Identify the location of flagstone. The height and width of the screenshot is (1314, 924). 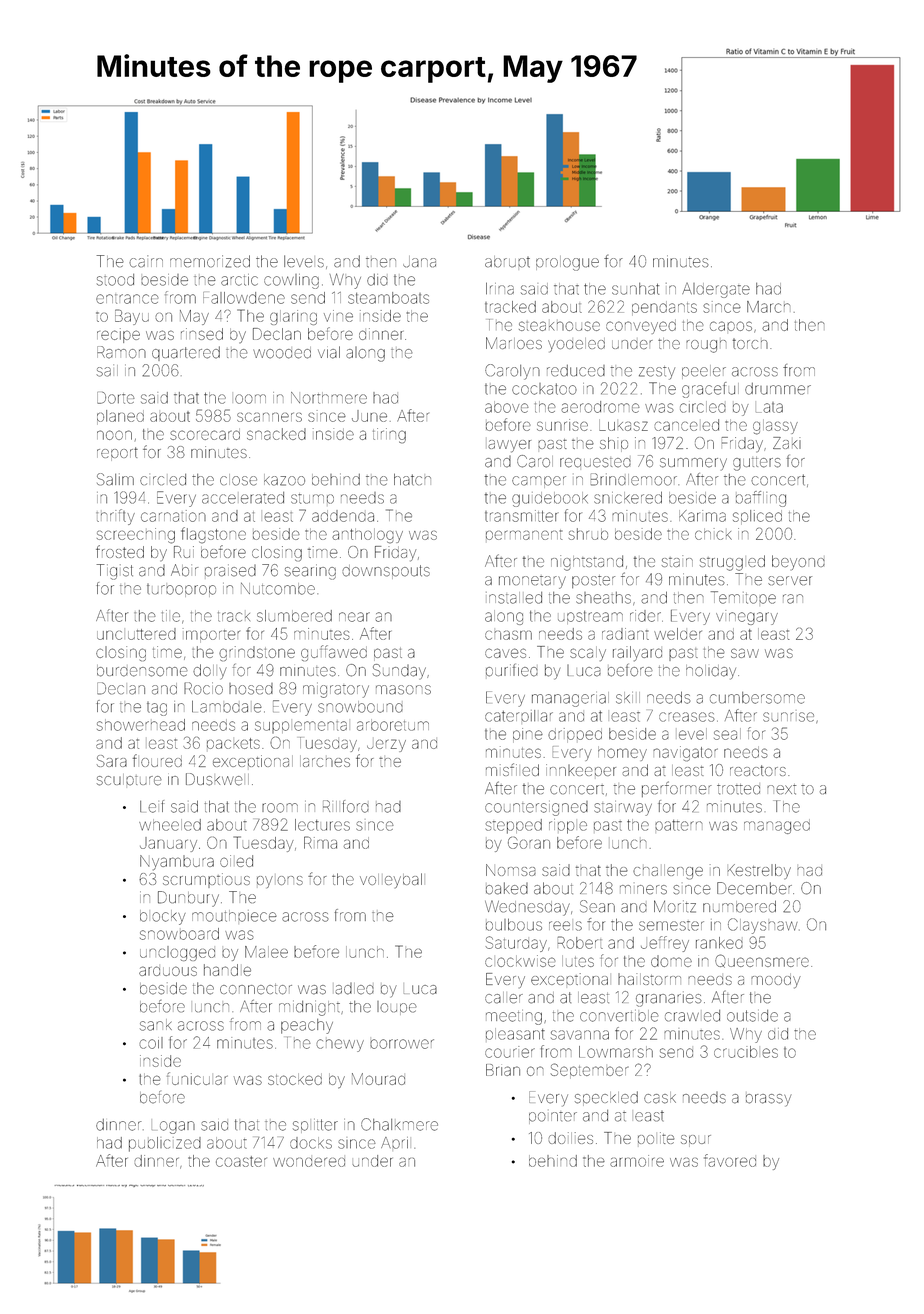
(213, 535).
